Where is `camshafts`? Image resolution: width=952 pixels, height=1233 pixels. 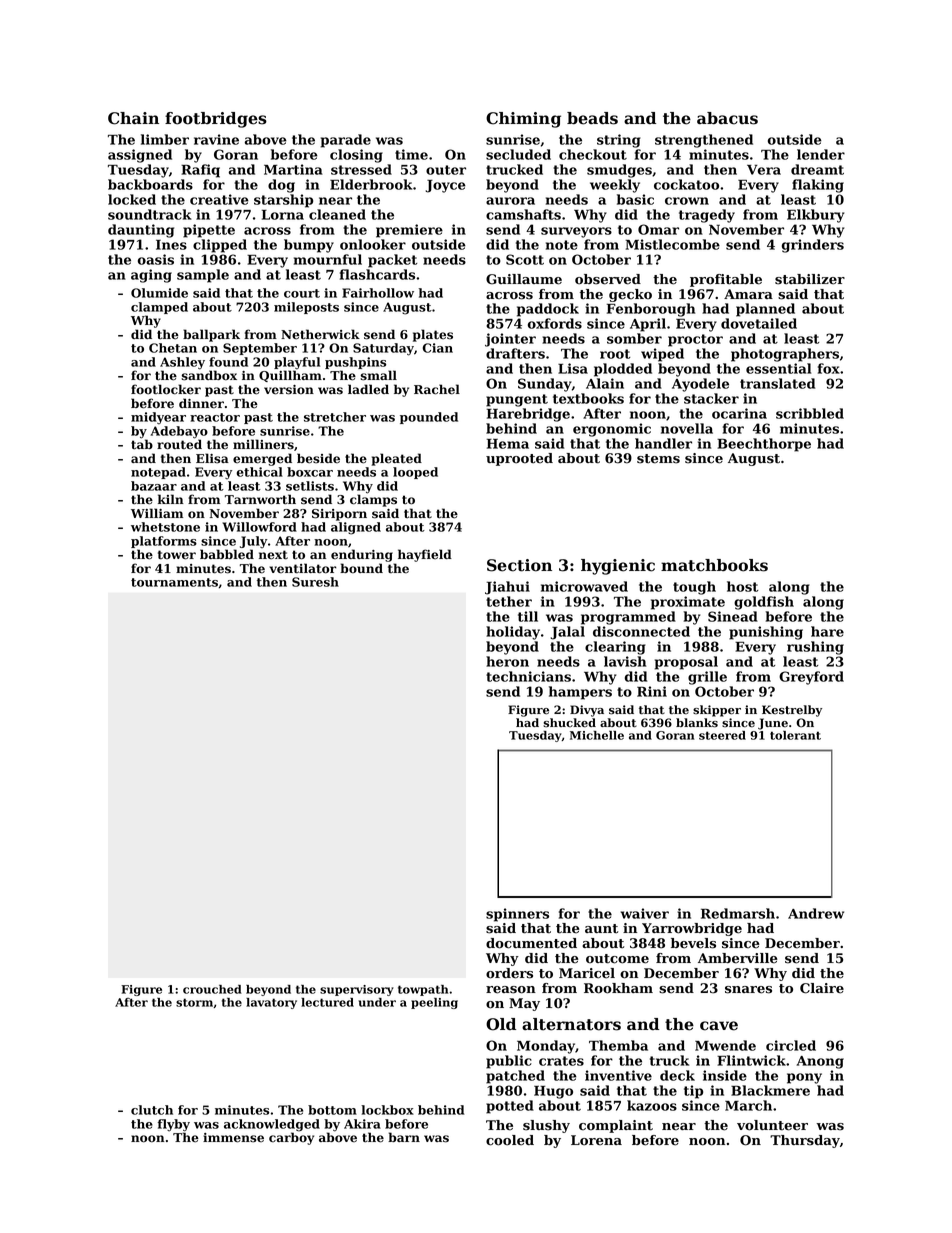 camshafts is located at coordinates (523, 214).
